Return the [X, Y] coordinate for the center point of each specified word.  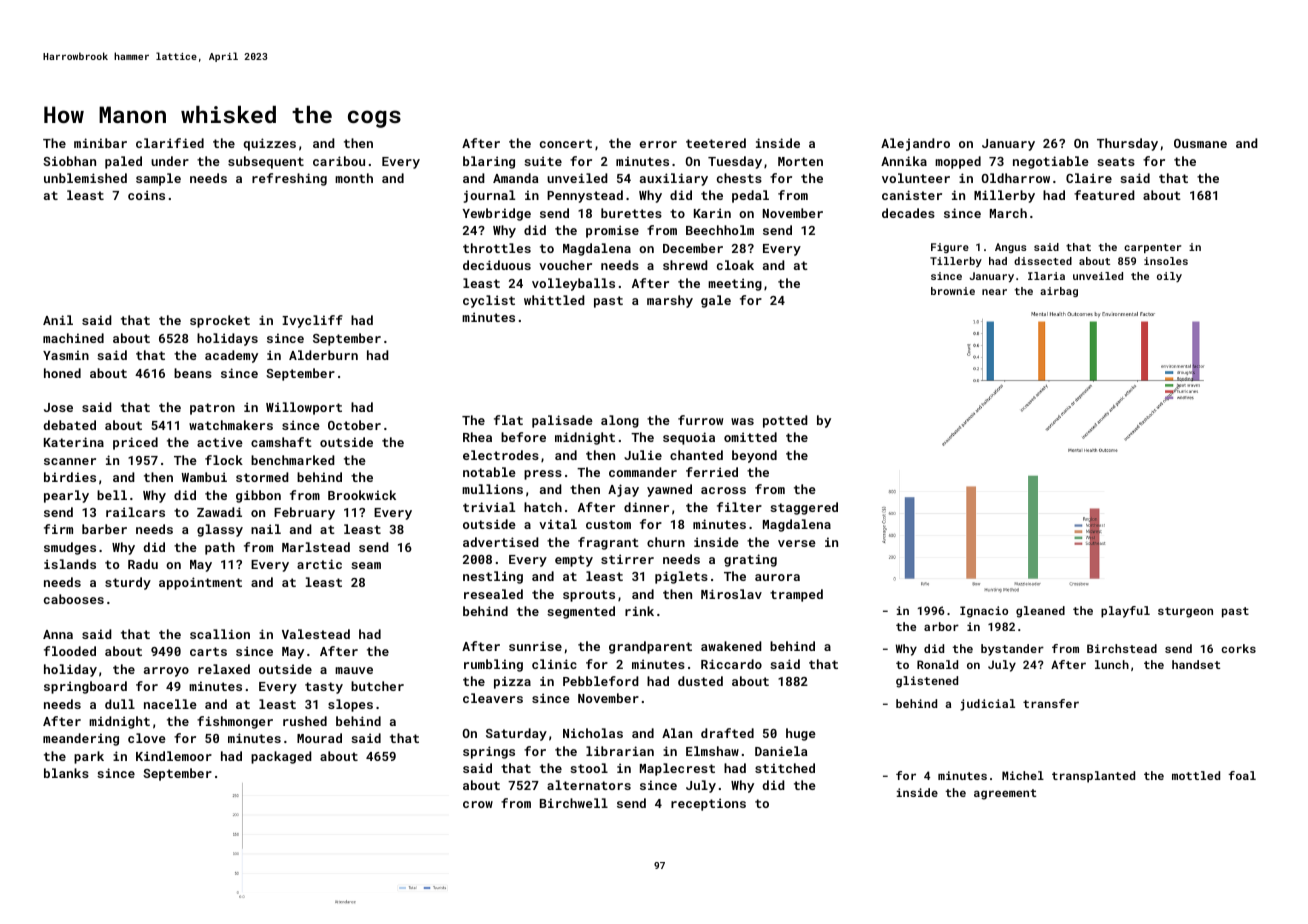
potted [785, 421]
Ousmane [1200, 143]
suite [543, 161]
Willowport [304, 408]
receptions [708, 804]
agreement [1005, 794]
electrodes [501, 455]
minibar [100, 143]
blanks [66, 773]
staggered [804, 508]
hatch [543, 507]
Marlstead [316, 547]
